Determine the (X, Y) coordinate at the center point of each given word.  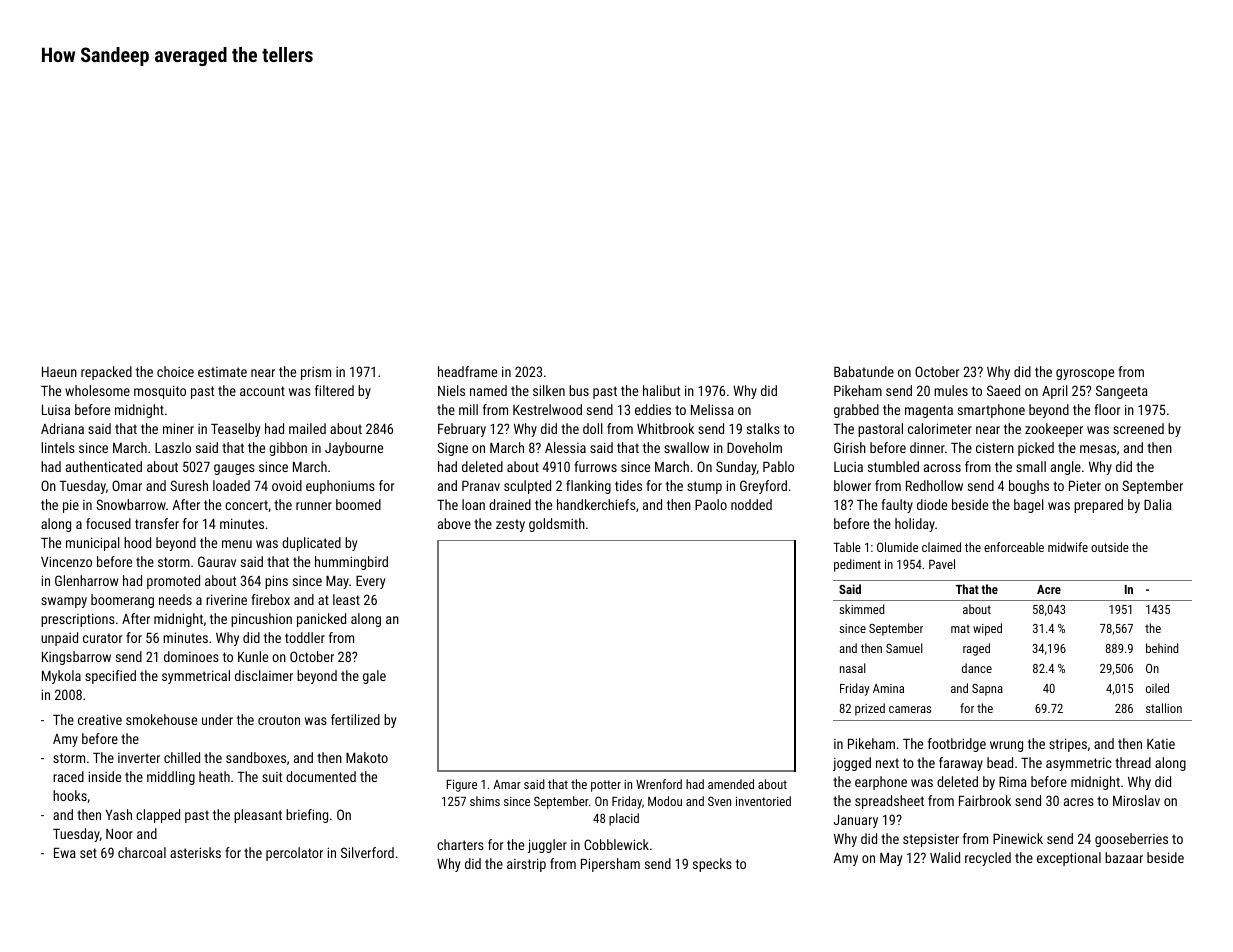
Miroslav (1136, 800)
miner (178, 428)
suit (272, 777)
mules (951, 390)
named (488, 390)
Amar (507, 784)
